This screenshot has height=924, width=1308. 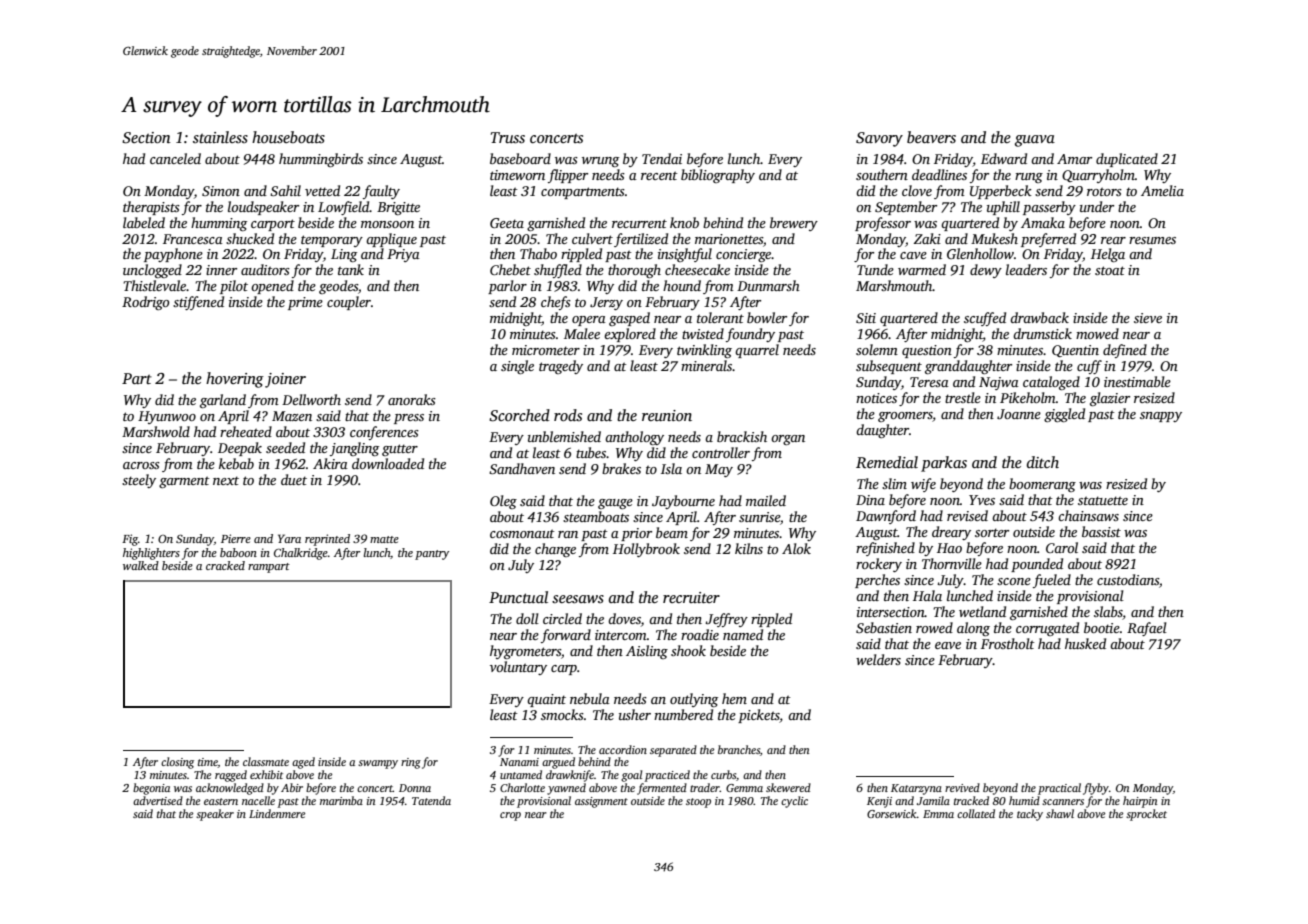 I want to click on Lindenmere, so click(x=277, y=813).
